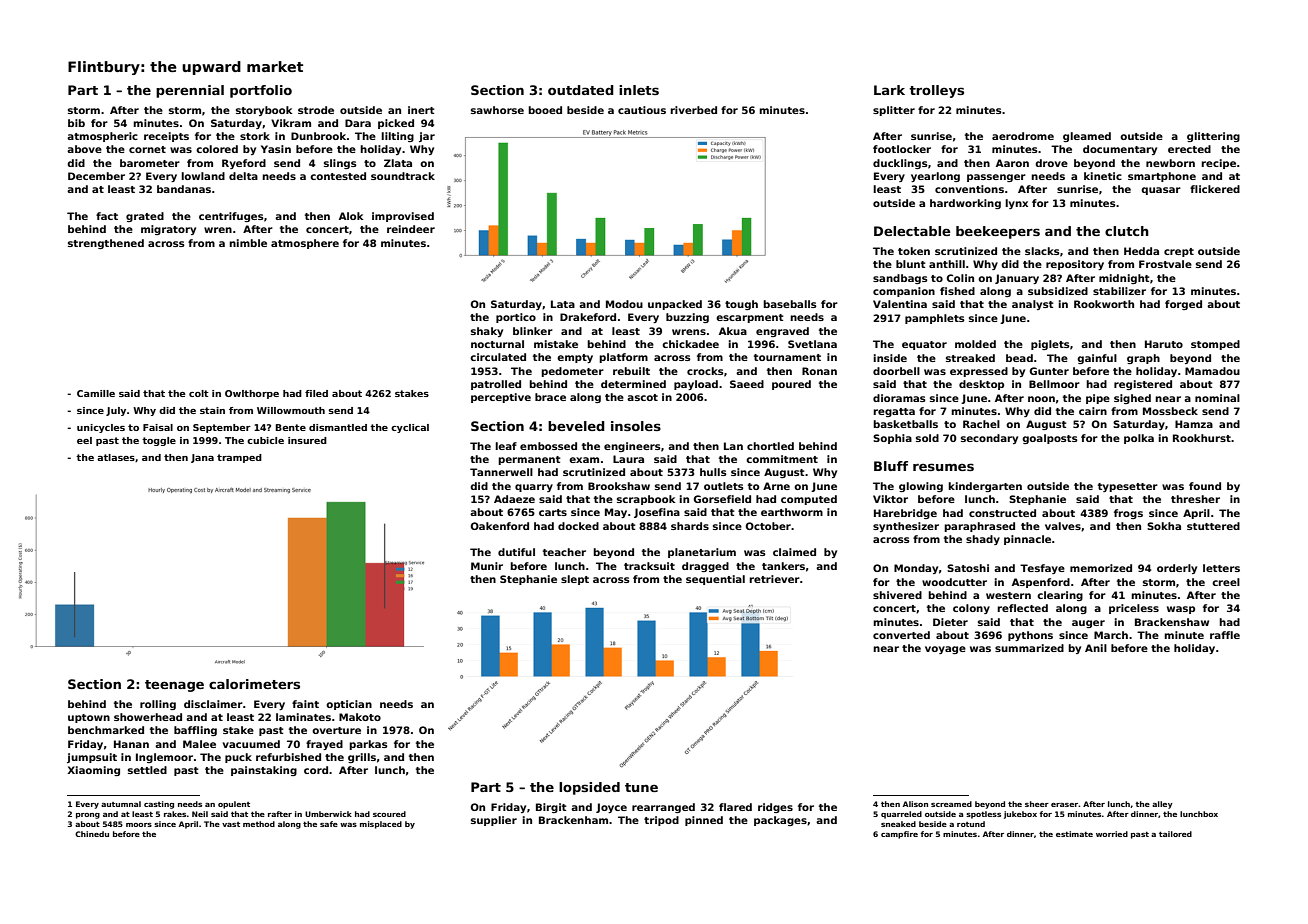  I want to click on noon, so click(1041, 399).
